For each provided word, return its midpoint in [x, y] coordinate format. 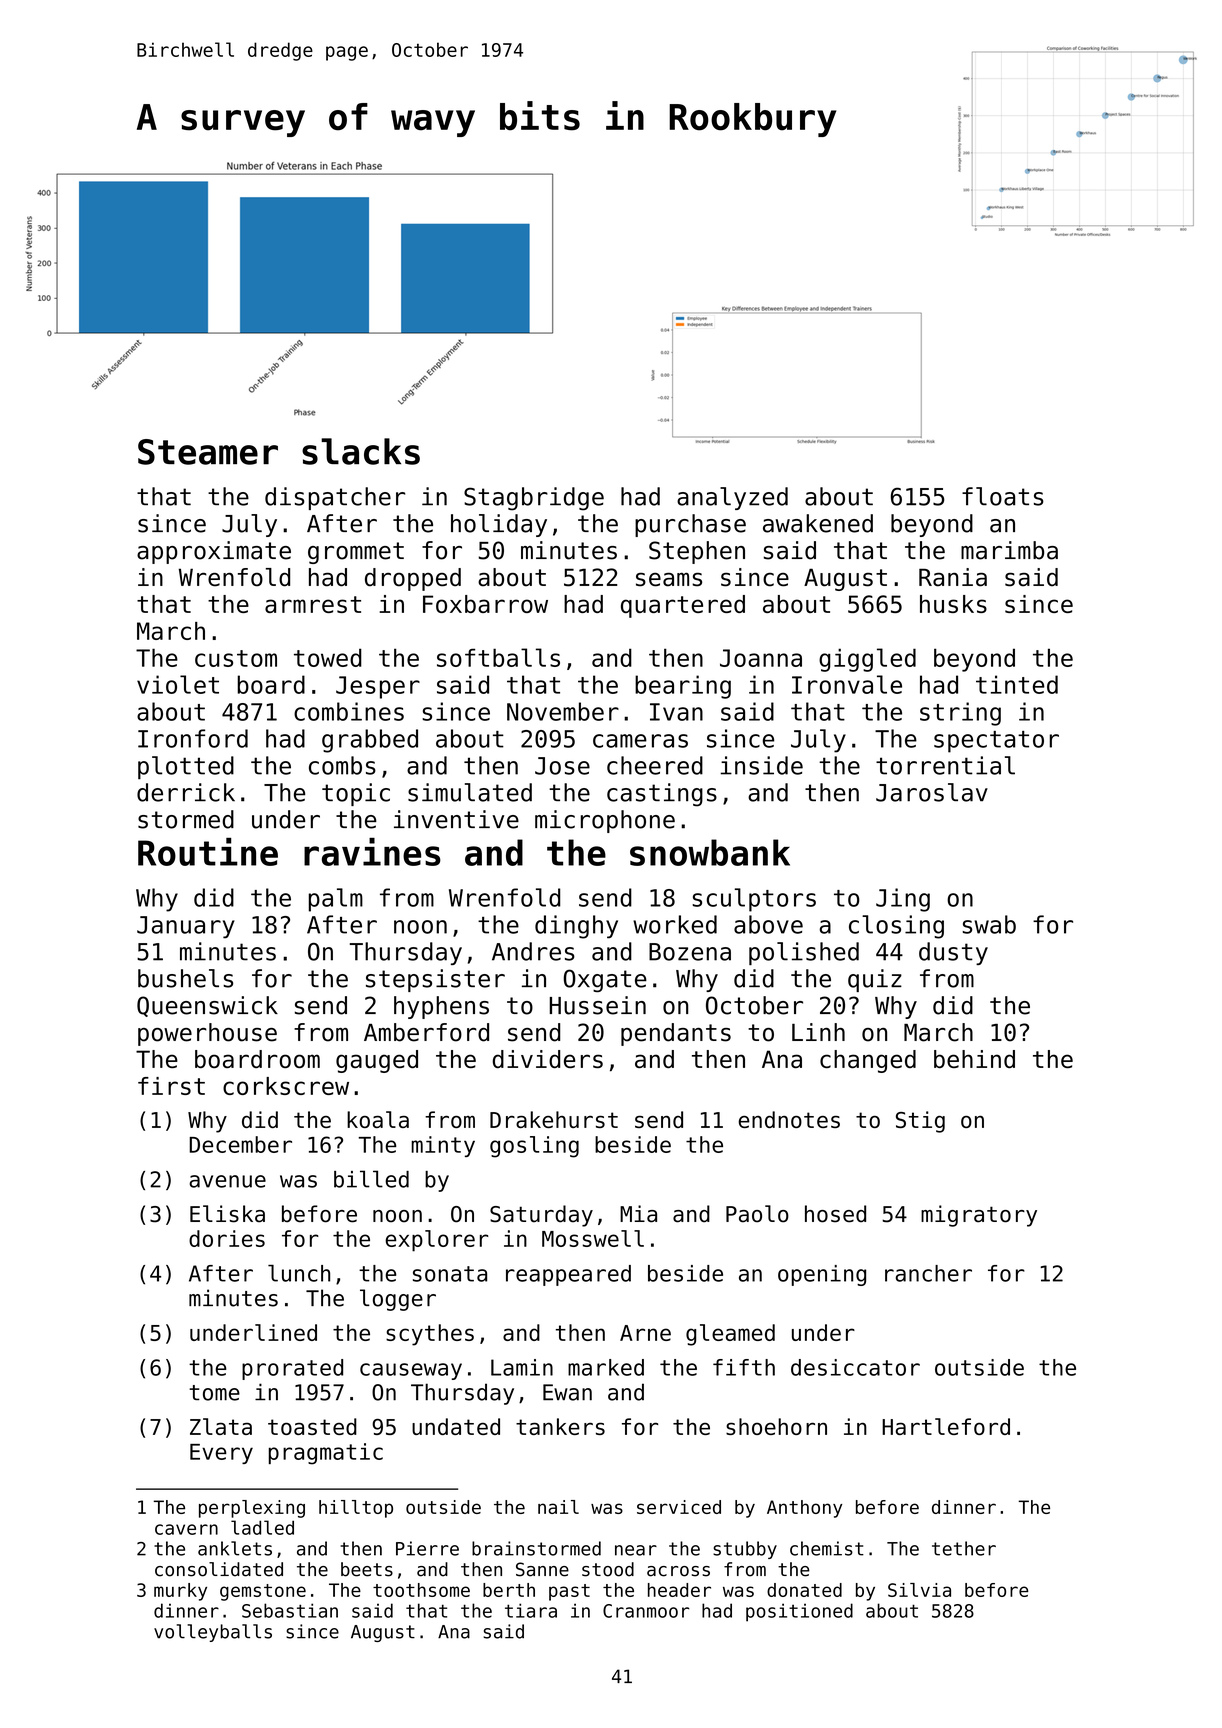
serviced [679, 1507]
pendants [676, 1034]
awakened [818, 523]
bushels [185, 978]
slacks [361, 451]
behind [974, 1059]
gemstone [263, 1592]
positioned [799, 1612]
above [768, 924]
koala [378, 1119]
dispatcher [335, 498]
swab [989, 924]
